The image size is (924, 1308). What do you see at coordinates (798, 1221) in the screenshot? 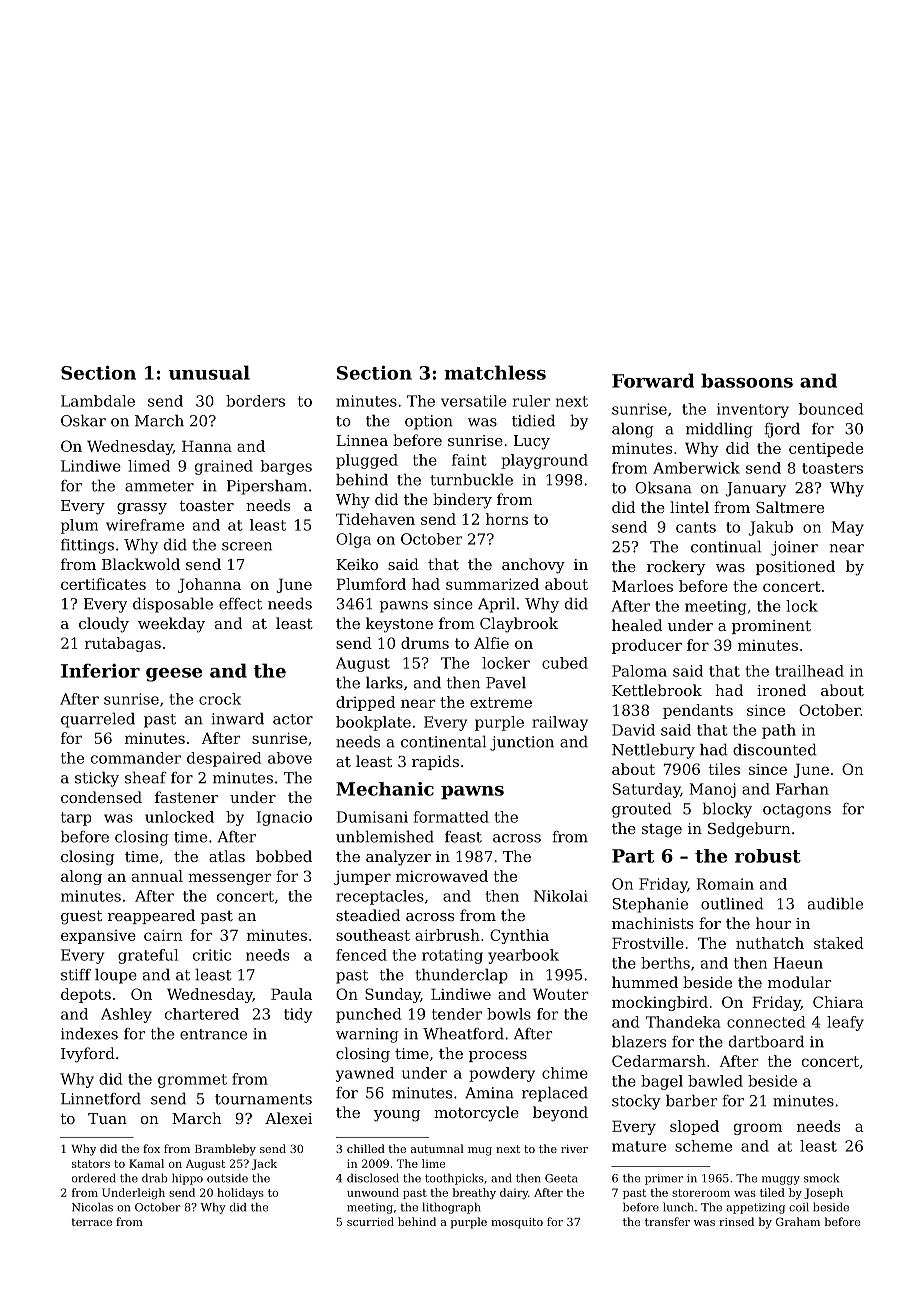
I see `Graham` at bounding box center [798, 1221].
